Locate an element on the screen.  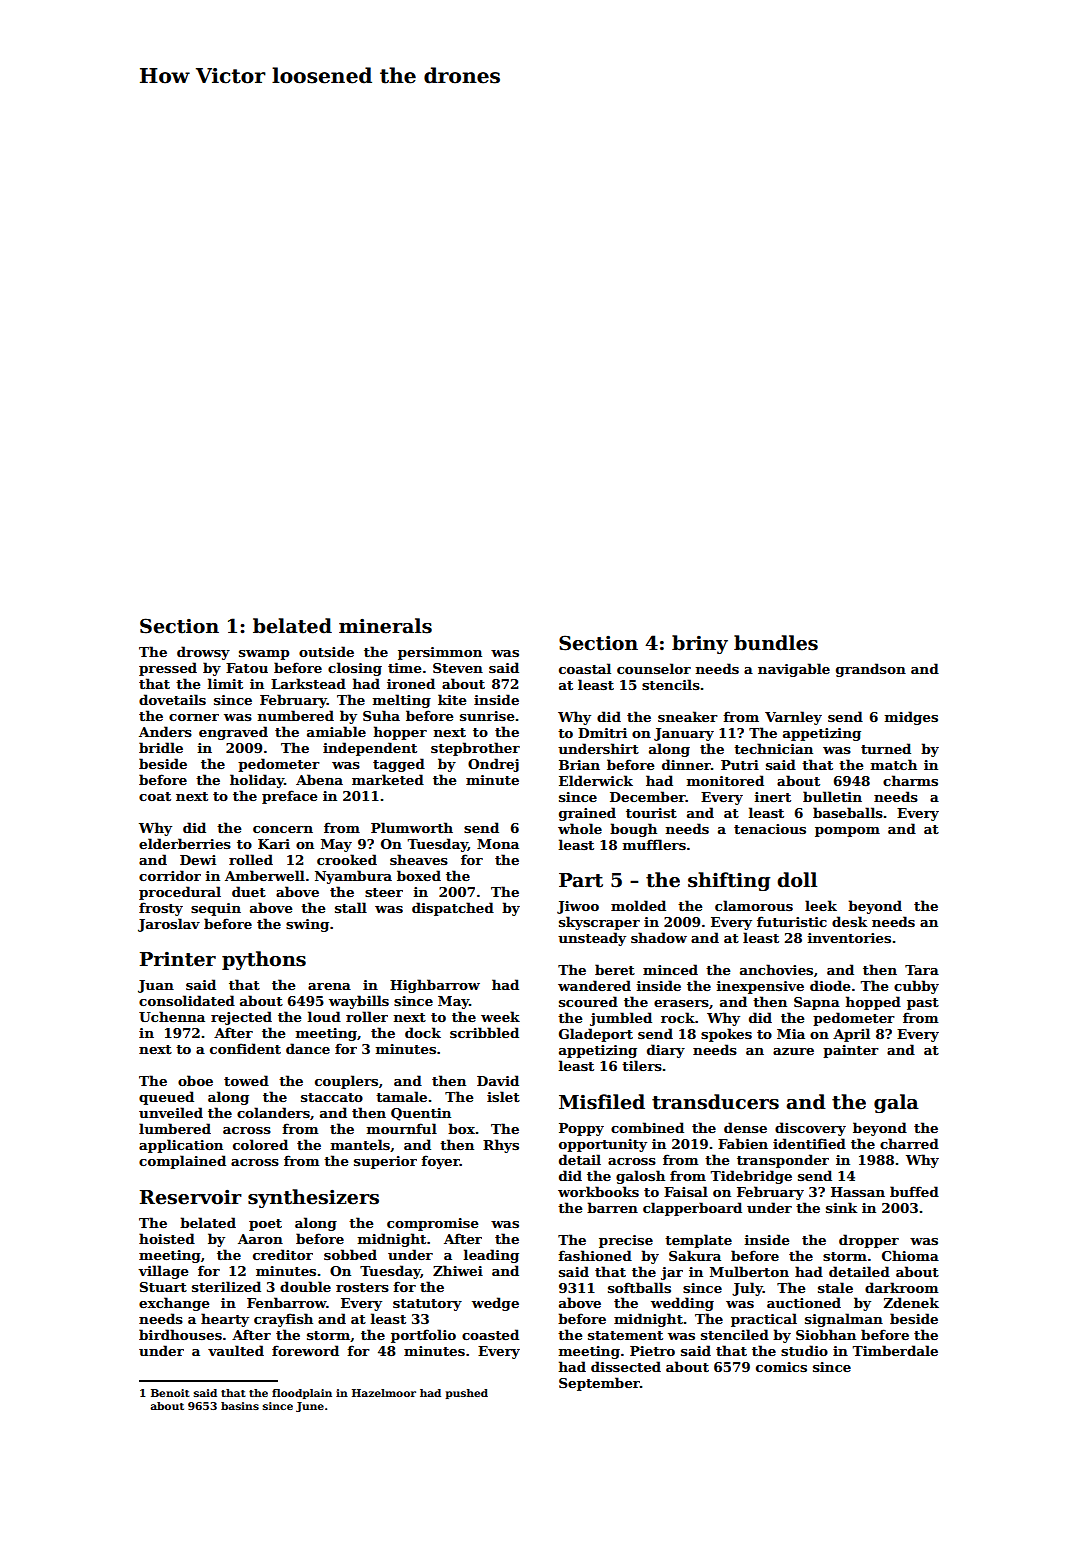
Nyambura is located at coordinates (353, 877).
